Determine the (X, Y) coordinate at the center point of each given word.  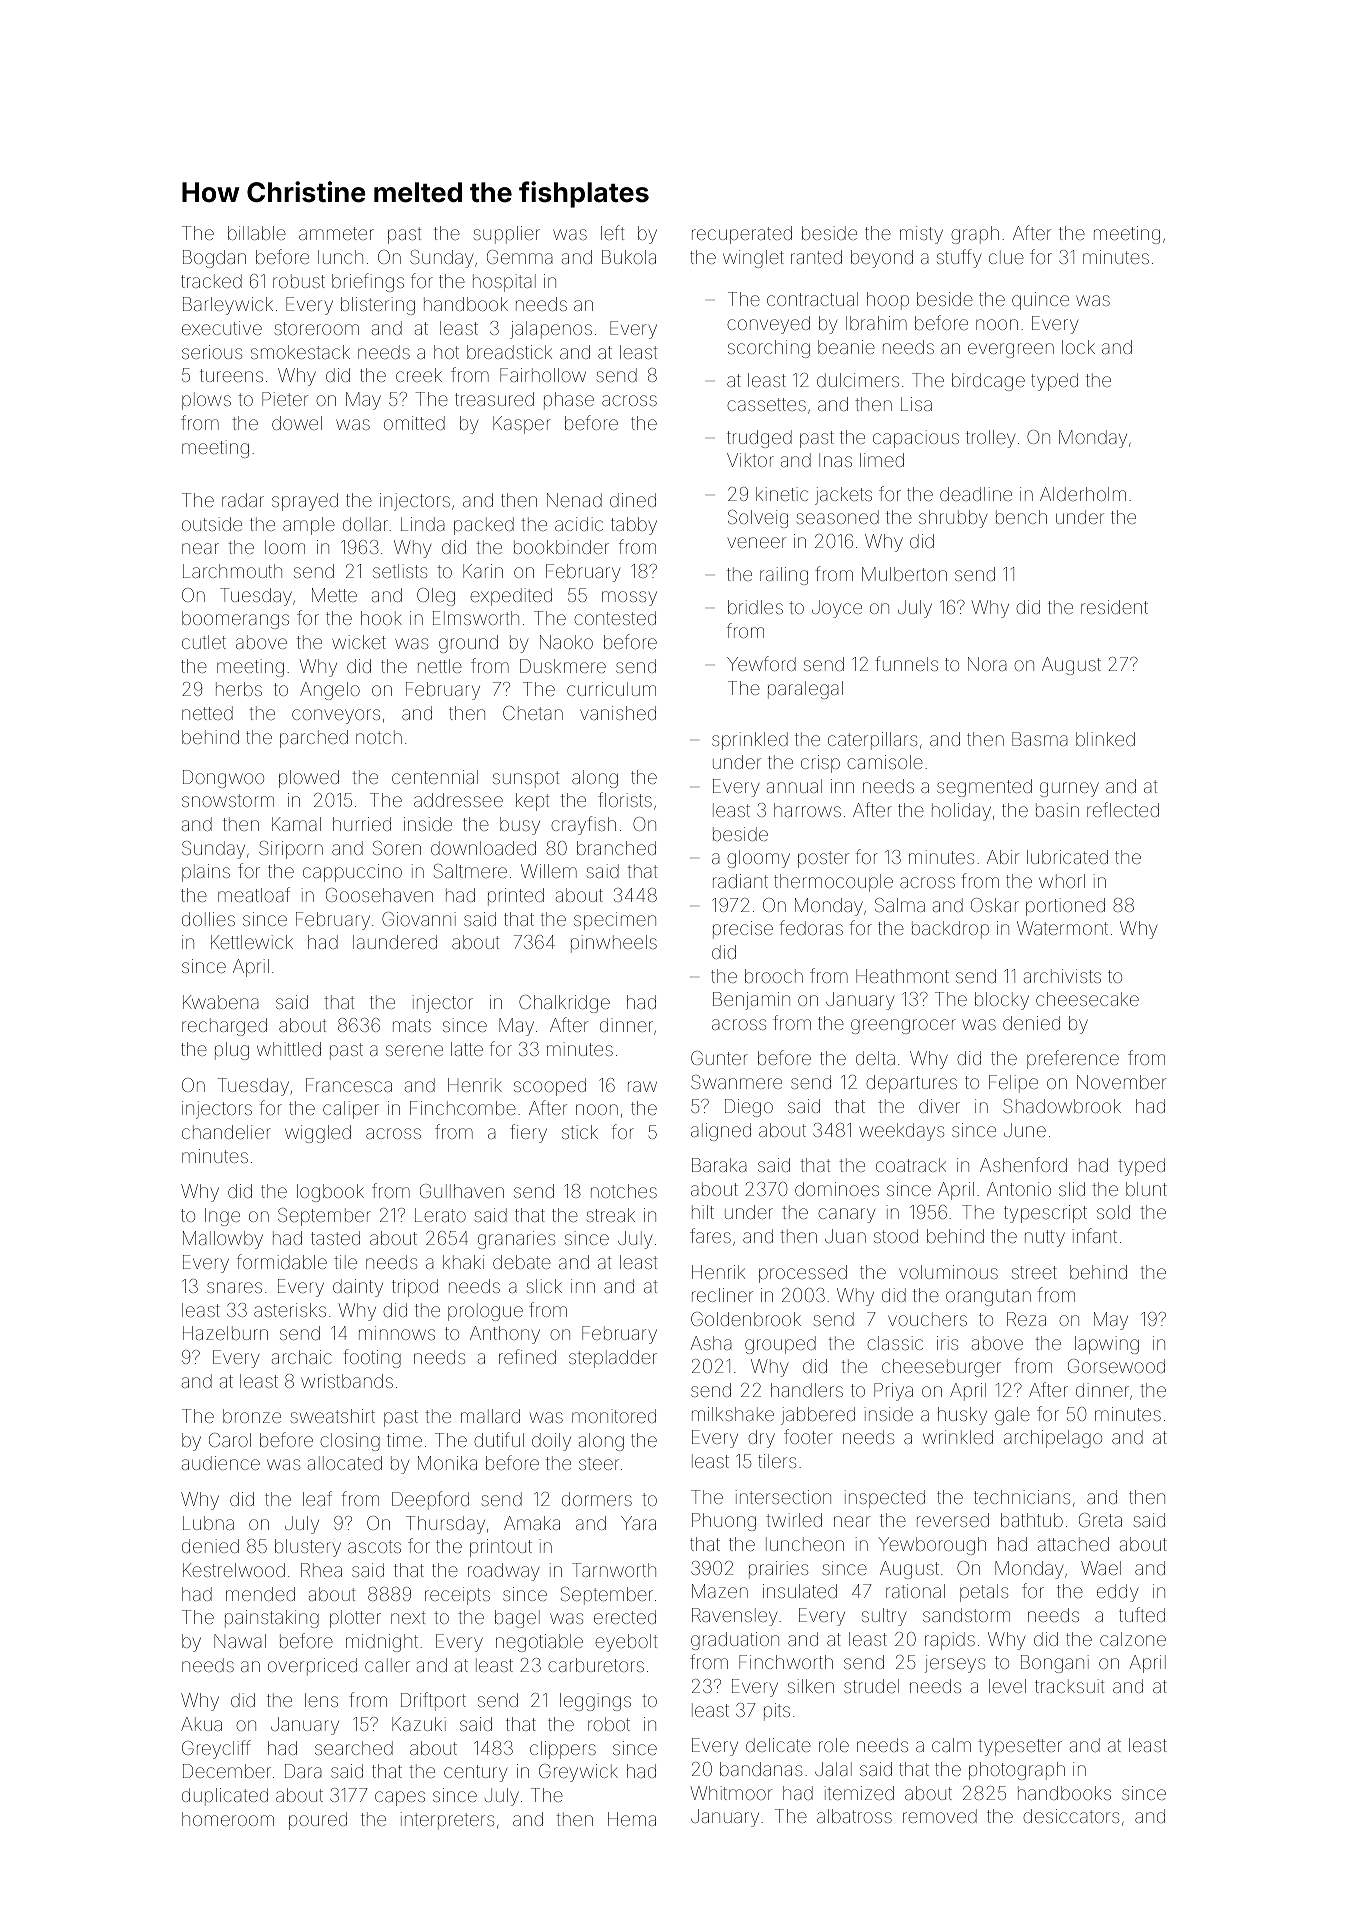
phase (569, 401)
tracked (211, 281)
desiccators (1071, 1816)
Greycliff (216, 1749)
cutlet (204, 642)
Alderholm (1083, 494)
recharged (224, 1027)
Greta (1100, 1520)
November (1121, 1082)
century (475, 1773)
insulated (800, 1591)
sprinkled (750, 741)
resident (1114, 607)
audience (221, 1463)
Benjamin (751, 1001)
